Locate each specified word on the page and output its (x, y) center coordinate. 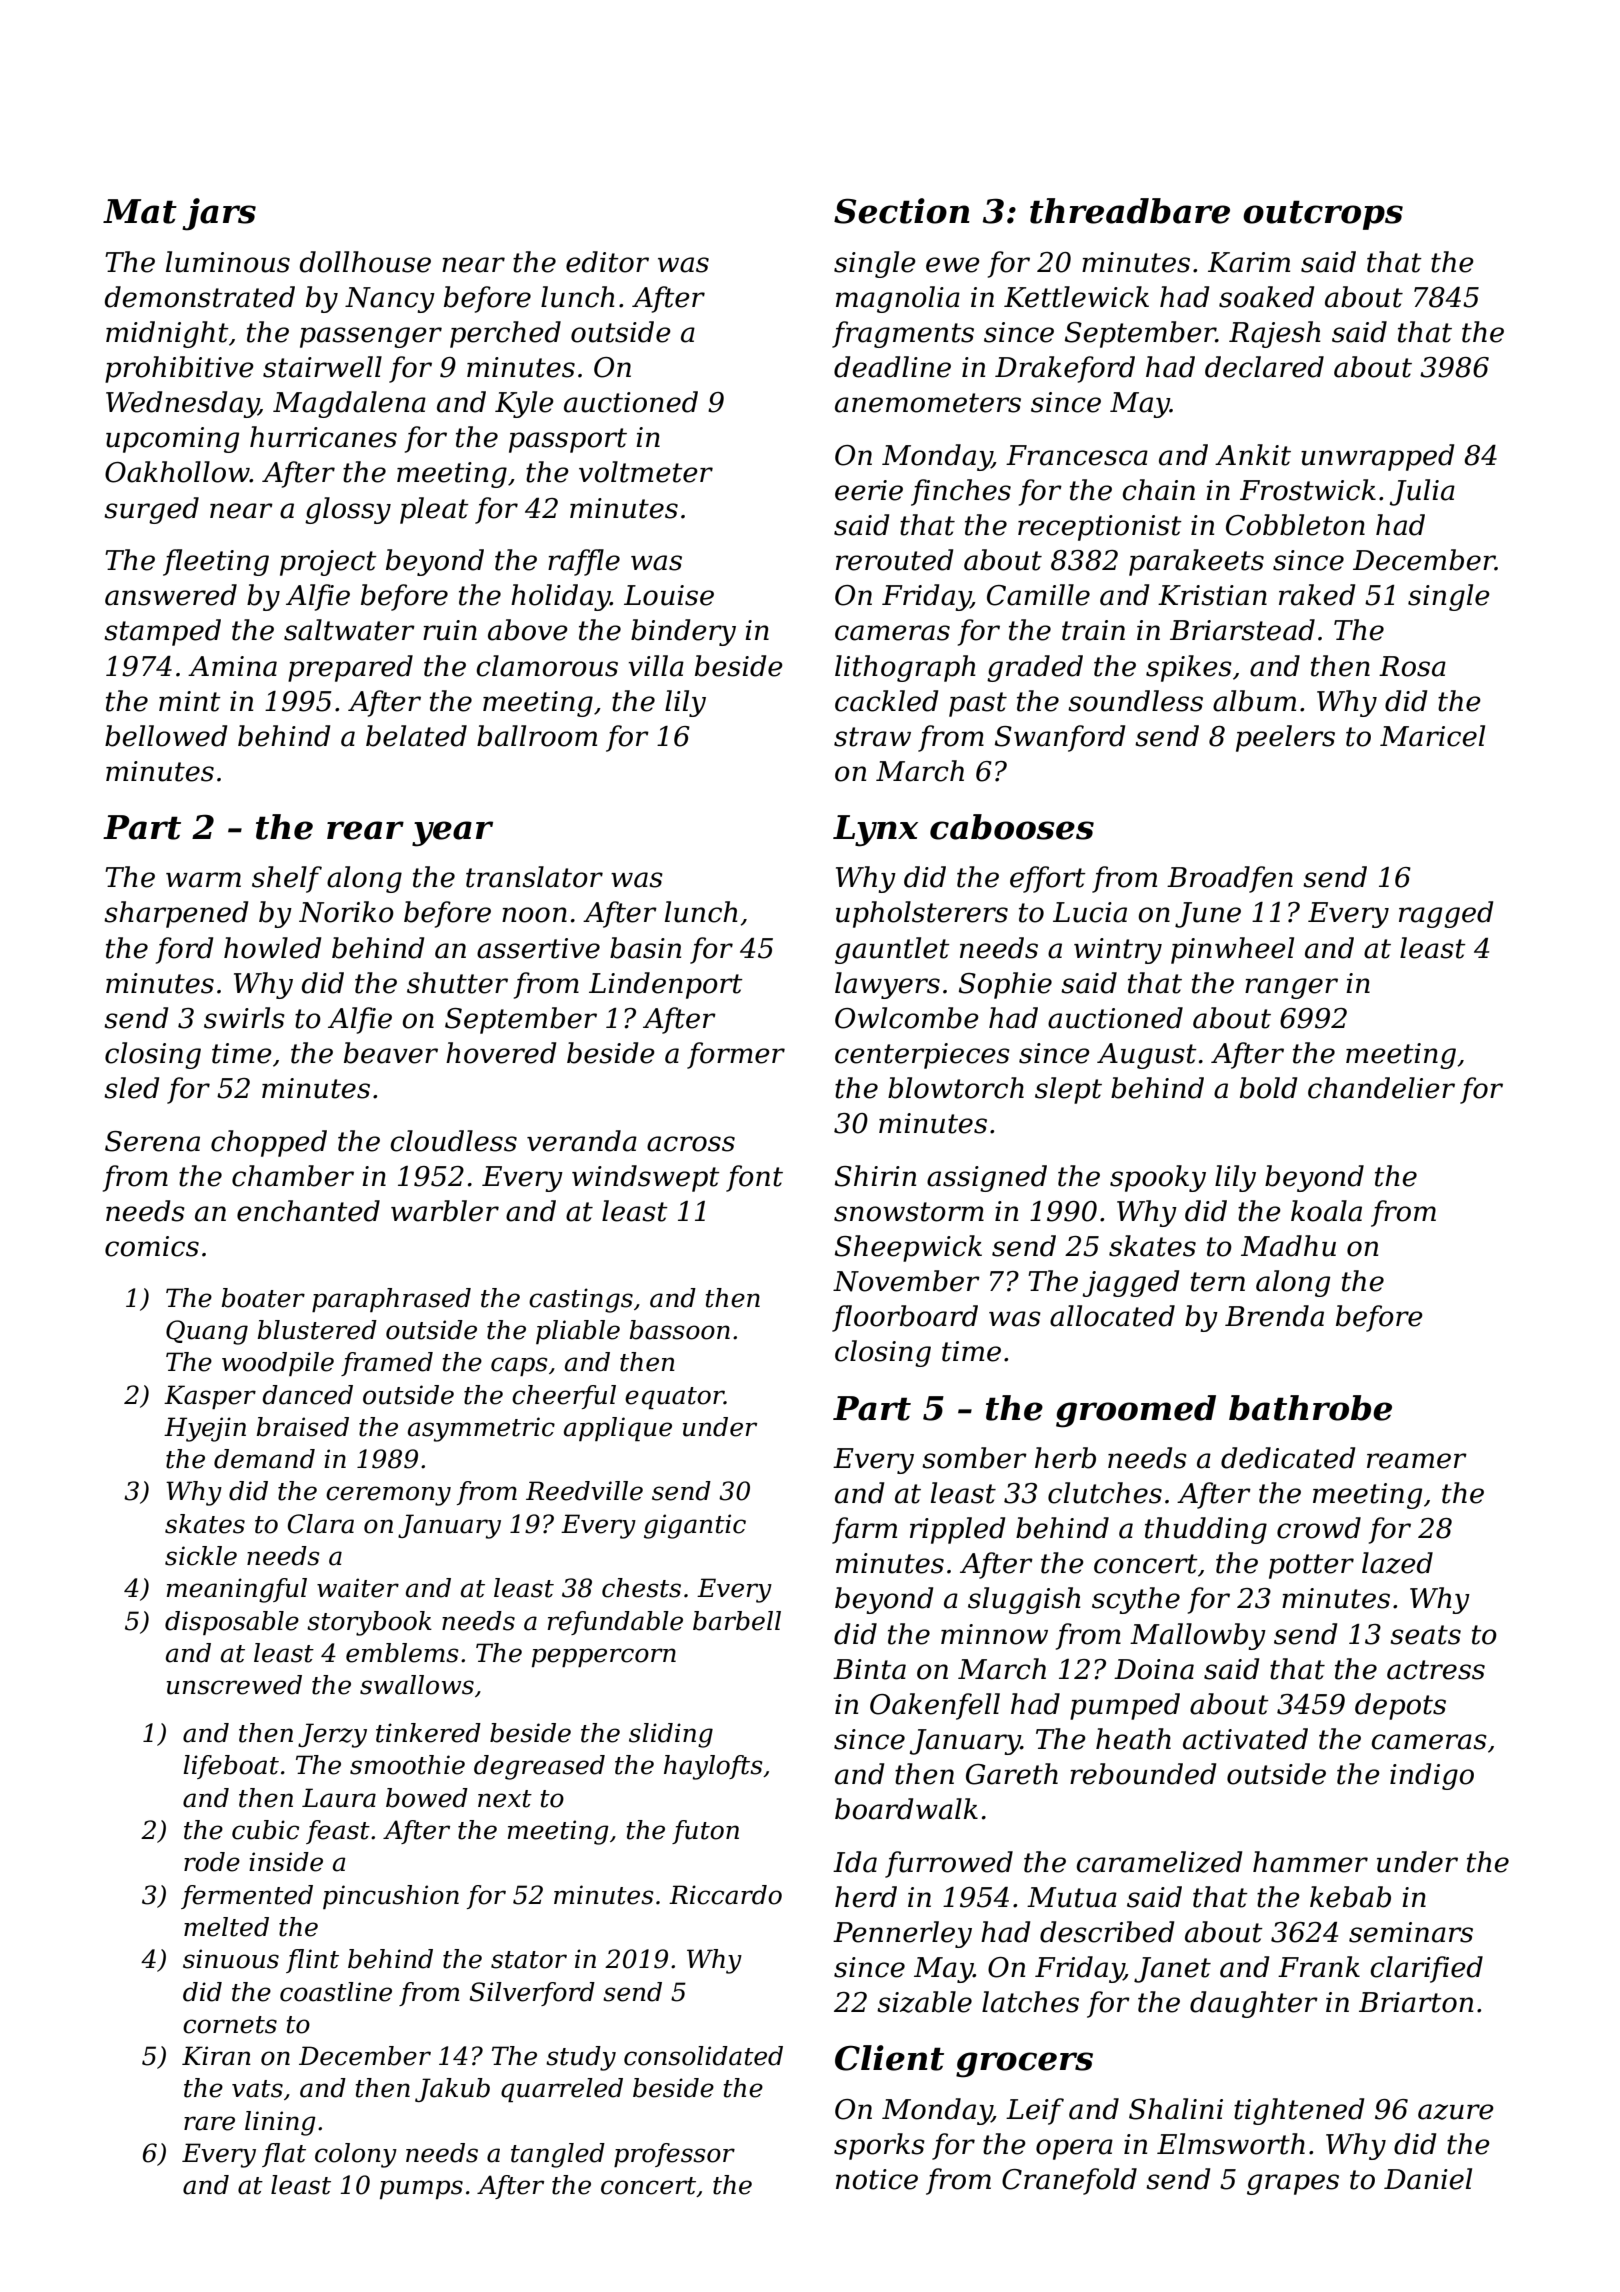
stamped (162, 632)
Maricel (1432, 736)
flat (284, 2155)
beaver (391, 1053)
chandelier (1381, 1088)
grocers (1024, 2065)
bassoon (679, 1330)
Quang (207, 1332)
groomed (1136, 1411)
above (528, 630)
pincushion (391, 1897)
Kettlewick (1076, 297)
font (754, 1178)
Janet (1172, 1970)
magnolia (898, 299)
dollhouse (365, 262)
